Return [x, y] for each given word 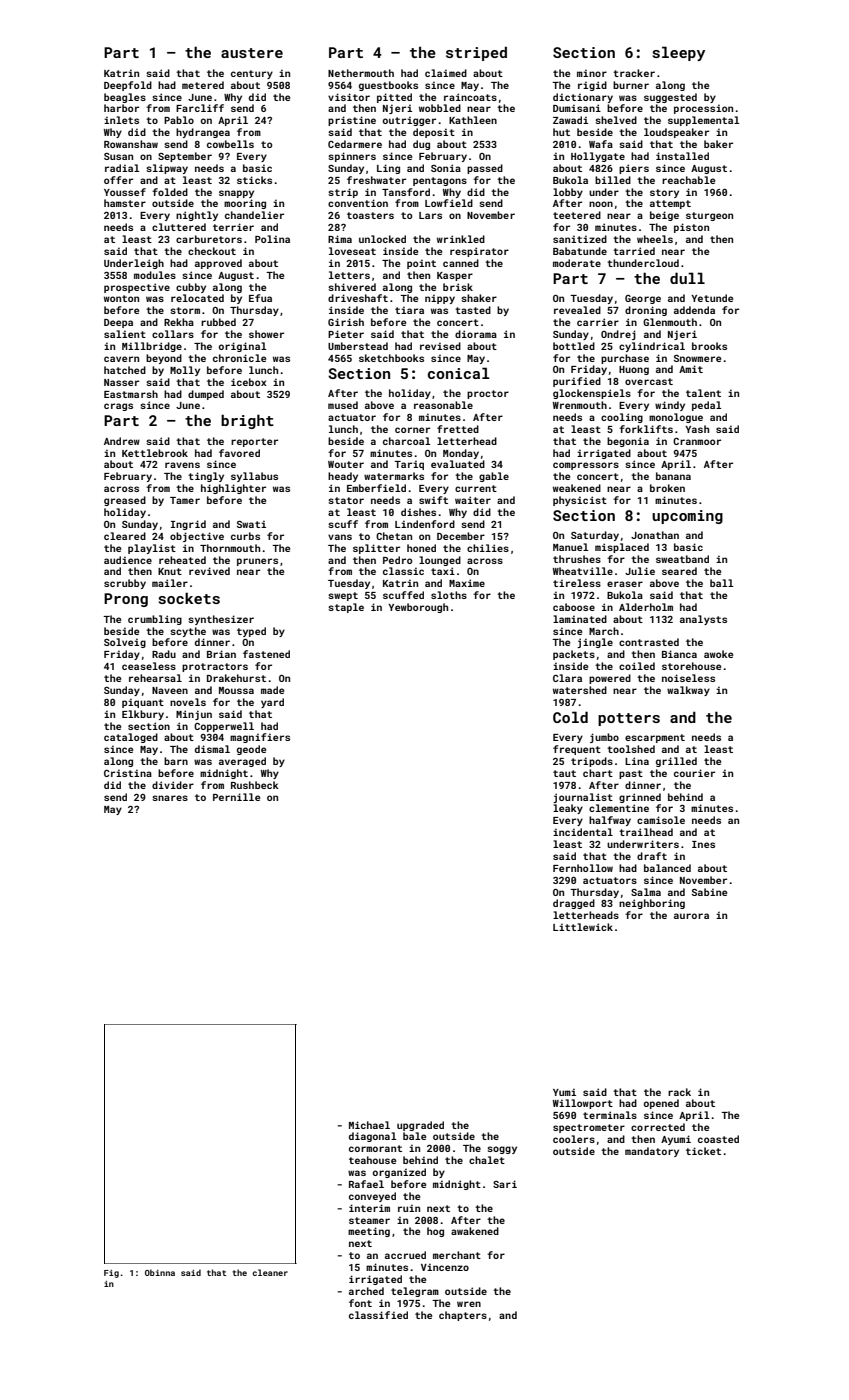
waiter [473, 500]
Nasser [121, 382]
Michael [369, 1125]
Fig [111, 1274]
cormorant [375, 1148]
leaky [568, 809]
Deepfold [128, 86]
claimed [446, 73]
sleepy [678, 53]
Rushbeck [255, 785]
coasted [718, 1139]
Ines [703, 844]
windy [670, 406]
